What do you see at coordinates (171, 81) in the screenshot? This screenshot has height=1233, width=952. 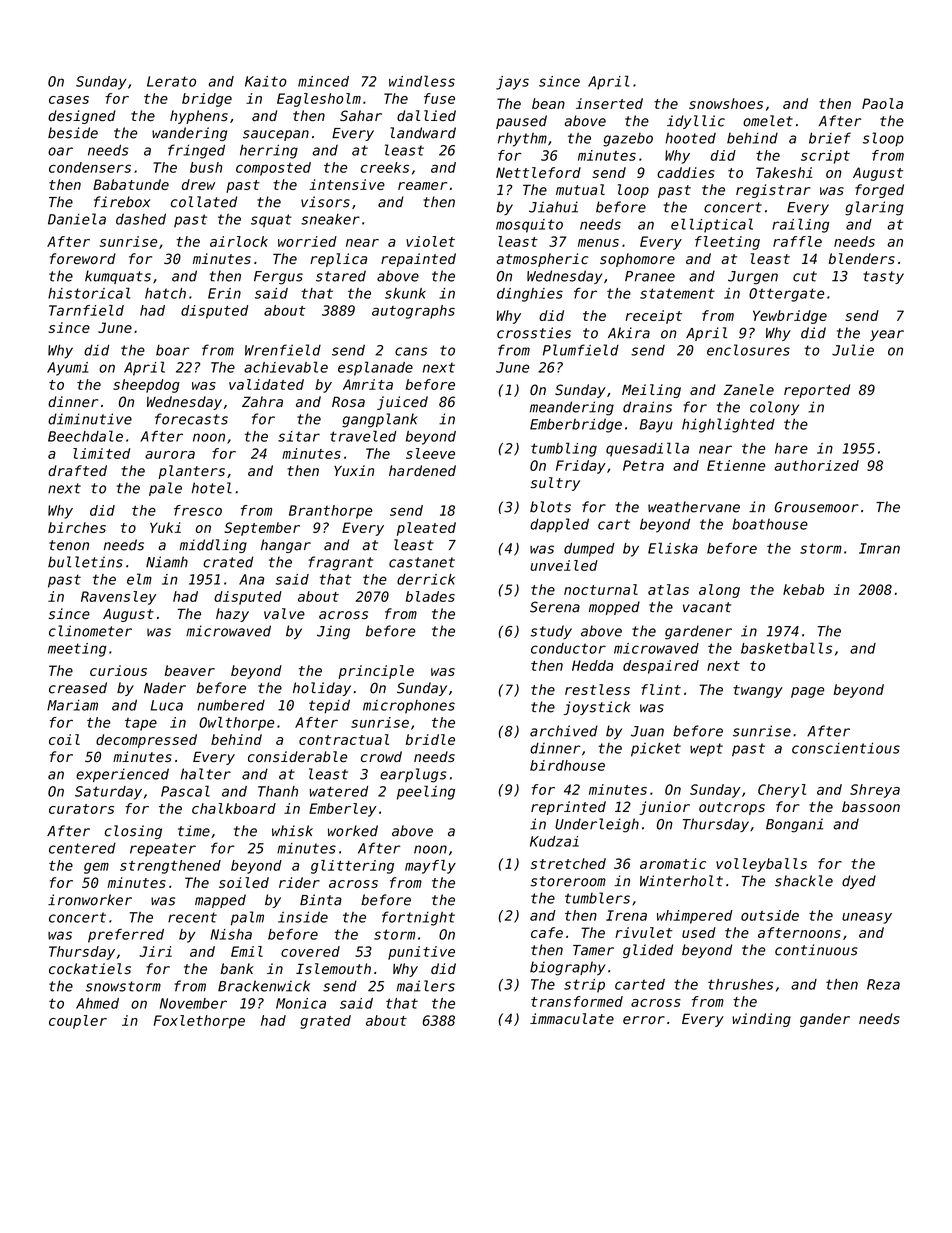 I see `Lerato` at bounding box center [171, 81].
